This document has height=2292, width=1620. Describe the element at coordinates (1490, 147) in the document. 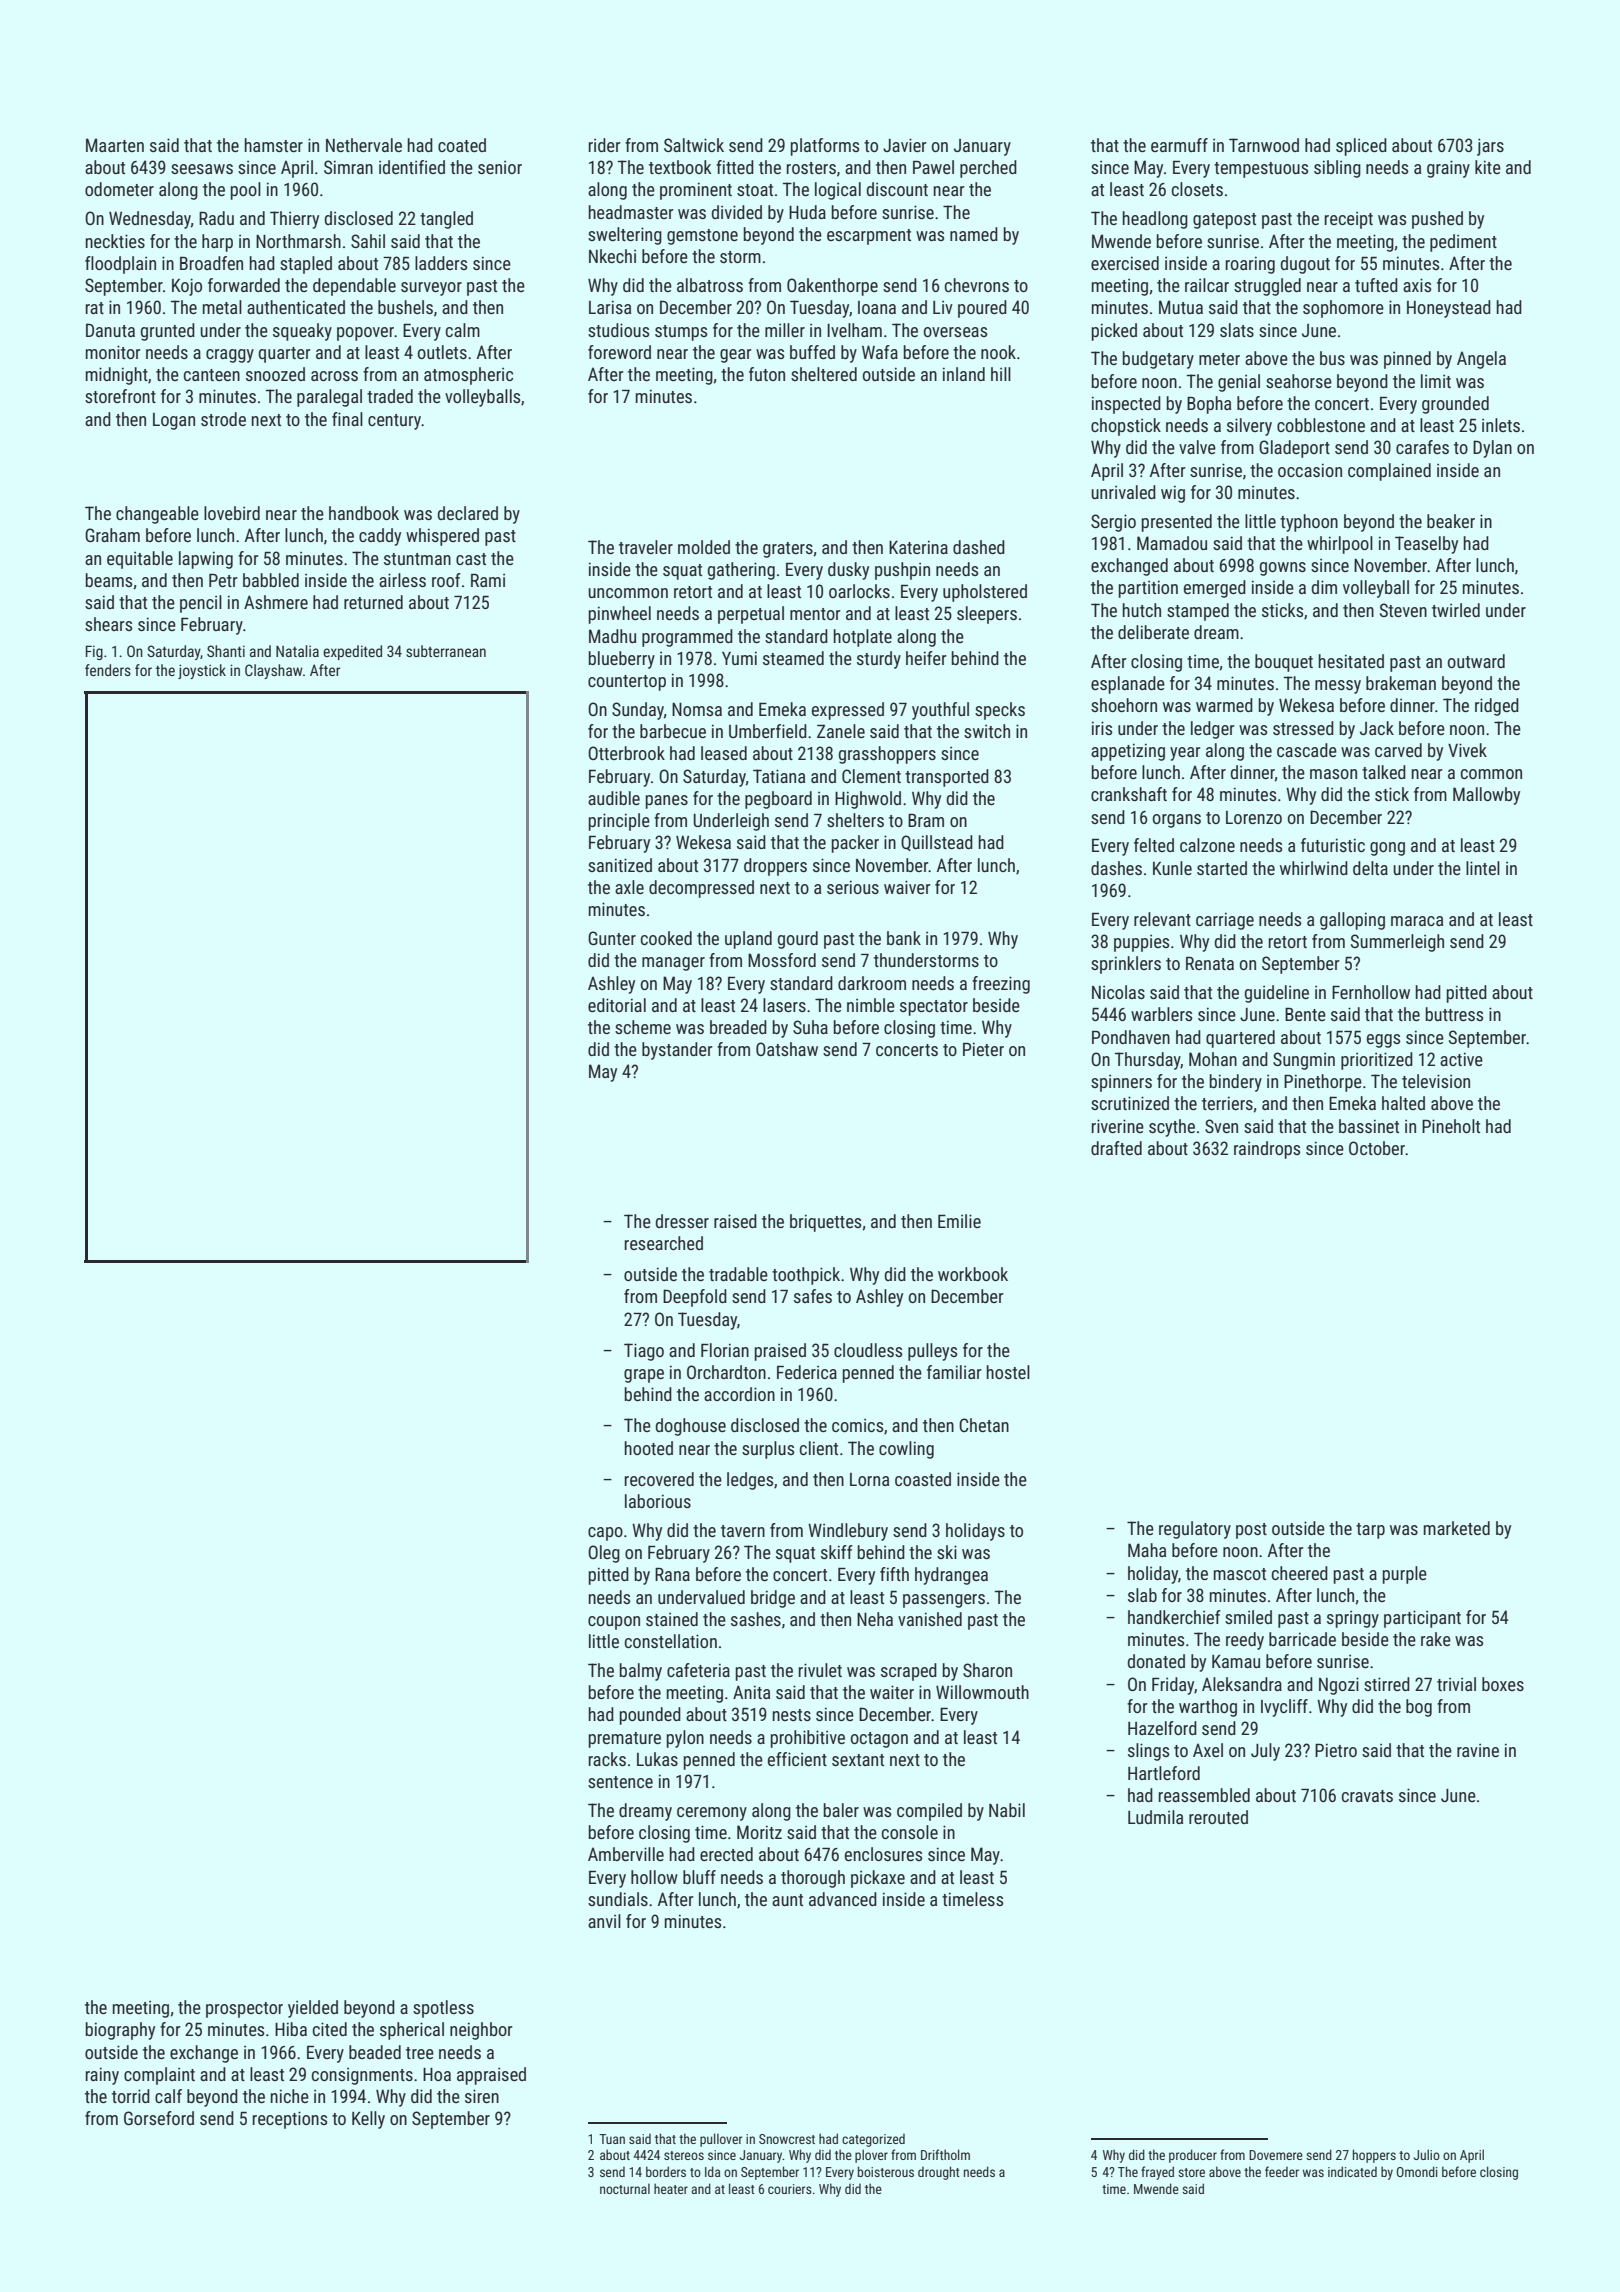

I see `jars` at that location.
